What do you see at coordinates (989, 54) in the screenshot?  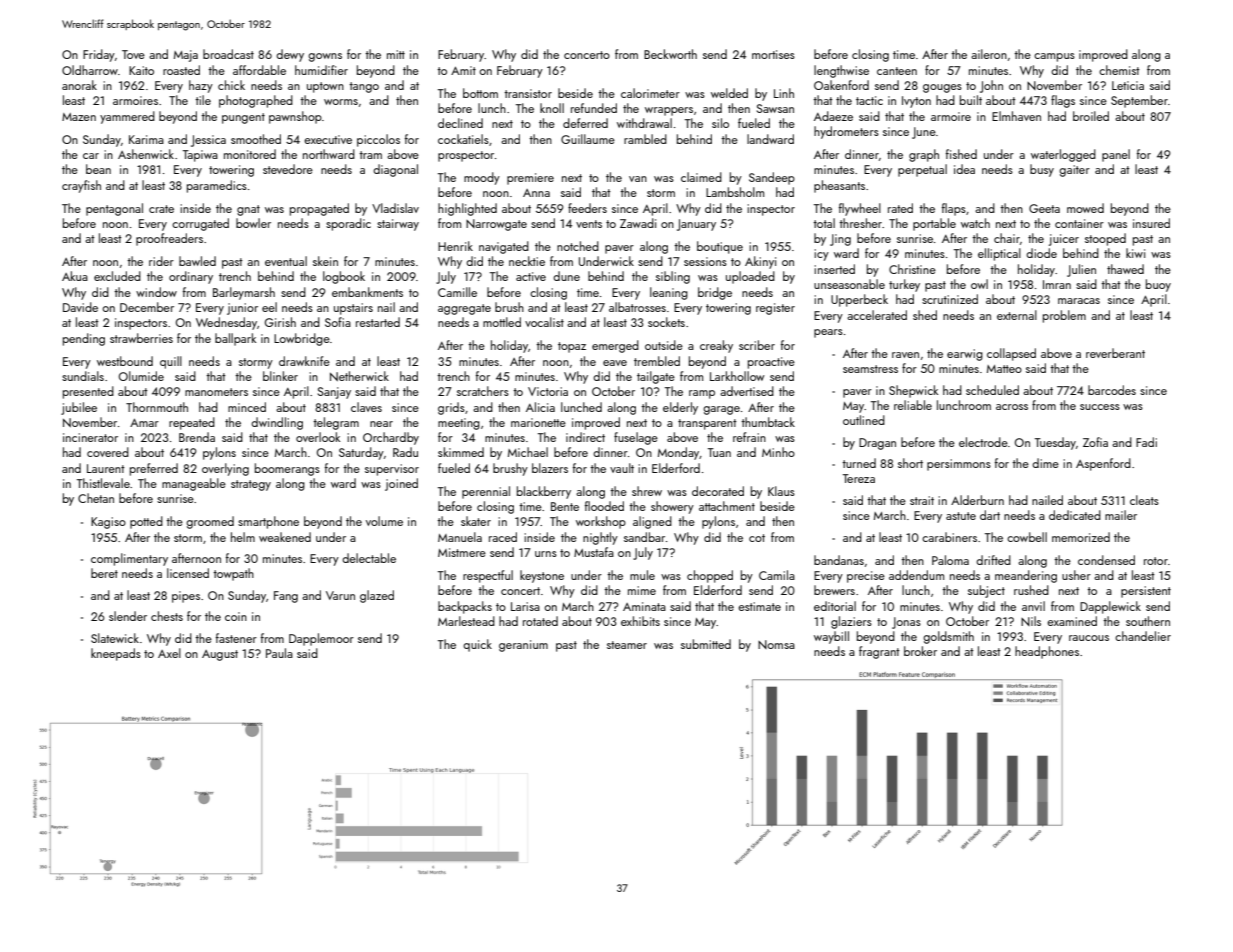 I see `aileron` at bounding box center [989, 54].
